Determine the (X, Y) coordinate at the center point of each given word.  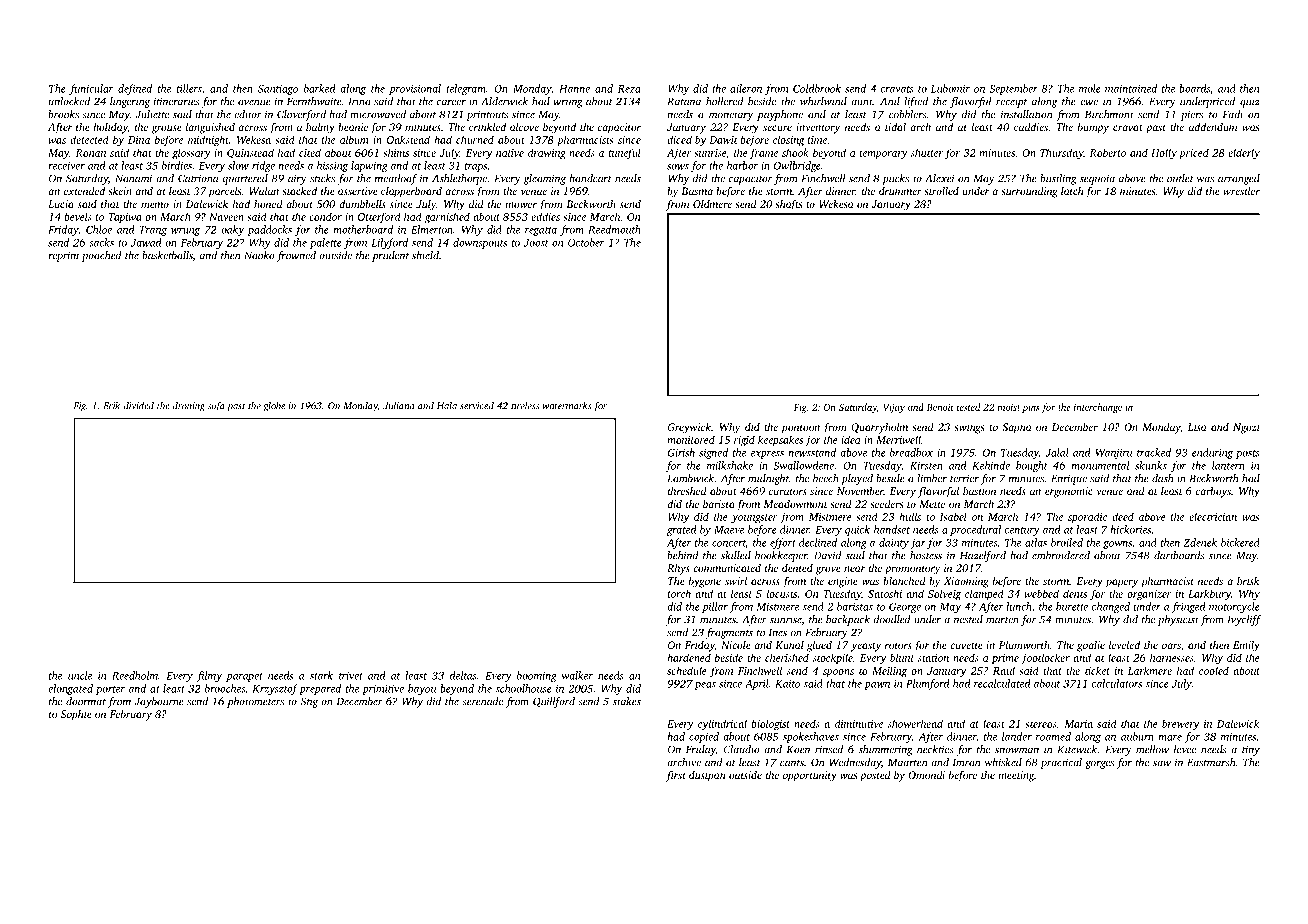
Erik (112, 406)
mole (1090, 88)
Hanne (574, 89)
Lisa (1197, 427)
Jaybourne (159, 702)
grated (682, 530)
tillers (189, 88)
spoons (838, 673)
